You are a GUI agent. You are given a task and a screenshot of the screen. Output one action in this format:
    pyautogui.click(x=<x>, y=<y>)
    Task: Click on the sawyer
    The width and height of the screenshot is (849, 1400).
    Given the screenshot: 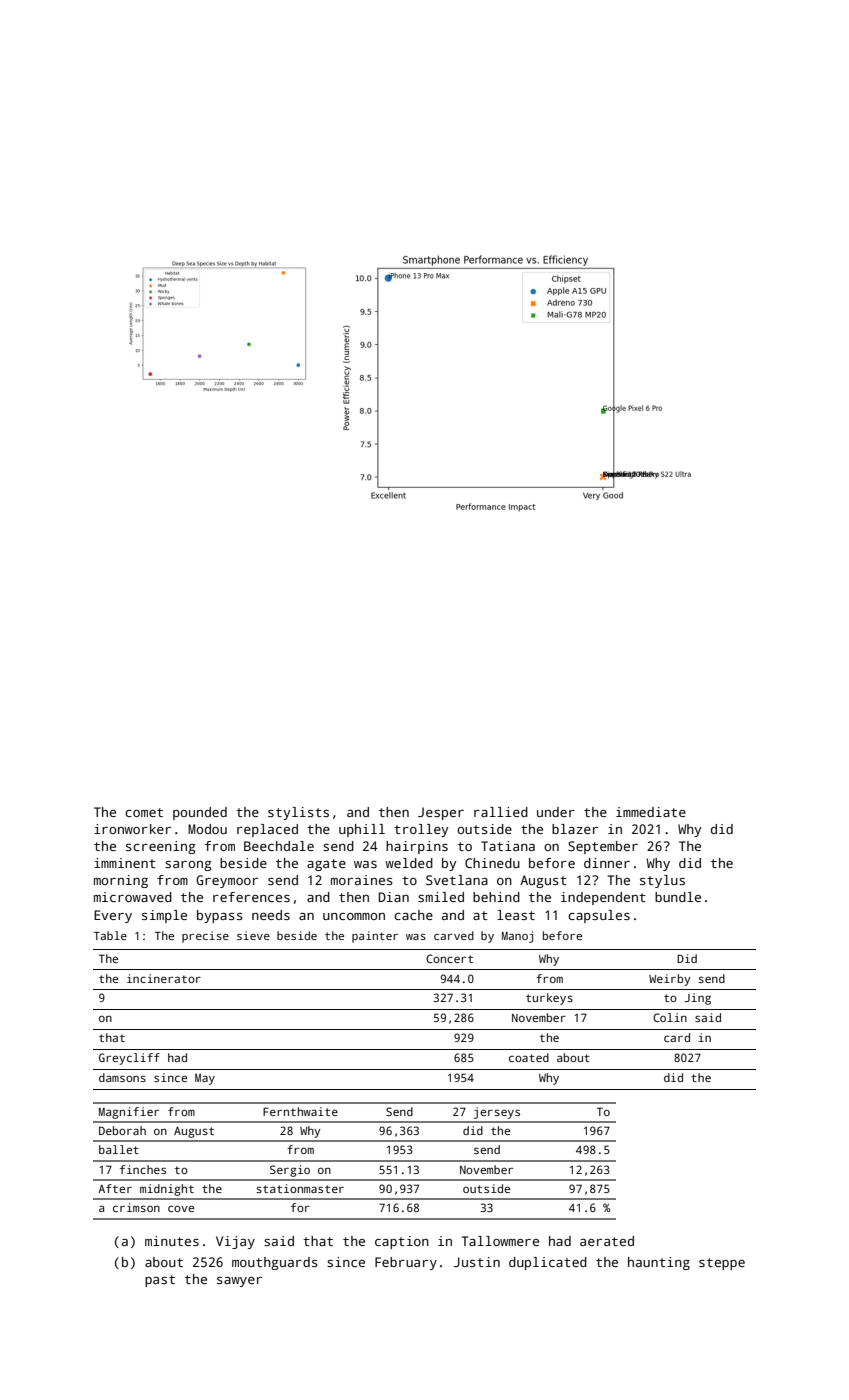 What is the action you would take?
    pyautogui.click(x=239, y=1282)
